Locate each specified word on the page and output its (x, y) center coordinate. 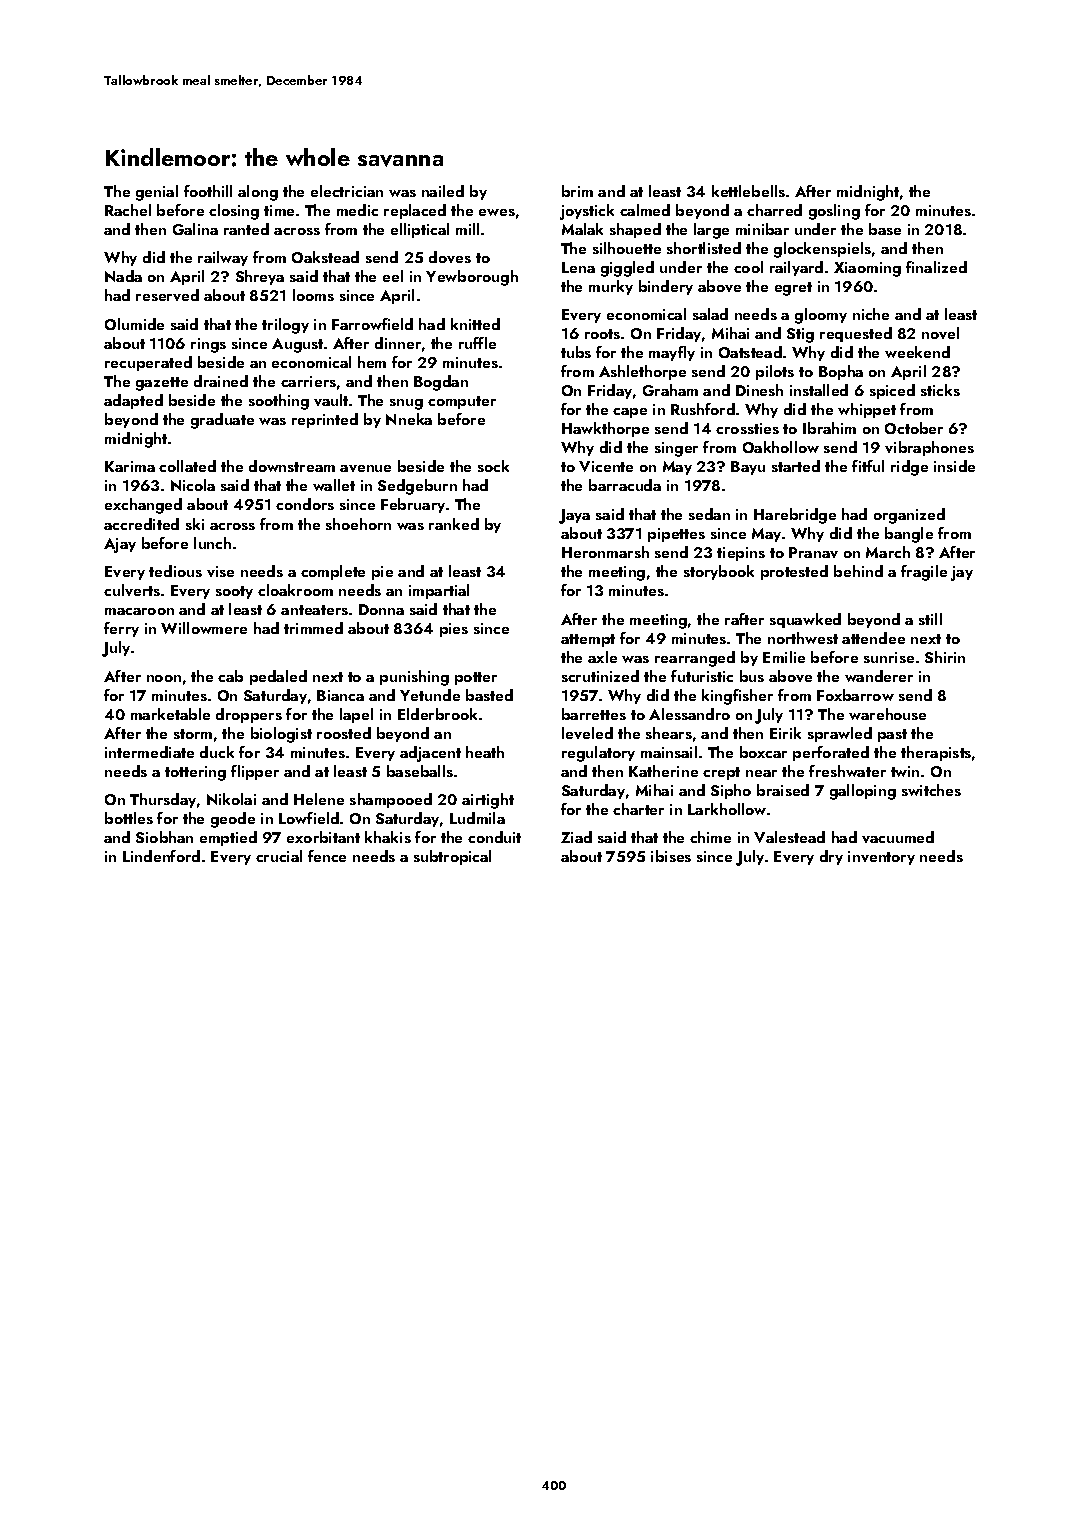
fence (327, 856)
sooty (234, 592)
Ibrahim (829, 428)
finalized (936, 267)
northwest (803, 638)
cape (630, 413)
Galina (195, 229)
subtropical (452, 857)
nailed (443, 191)
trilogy (285, 326)
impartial (439, 591)
